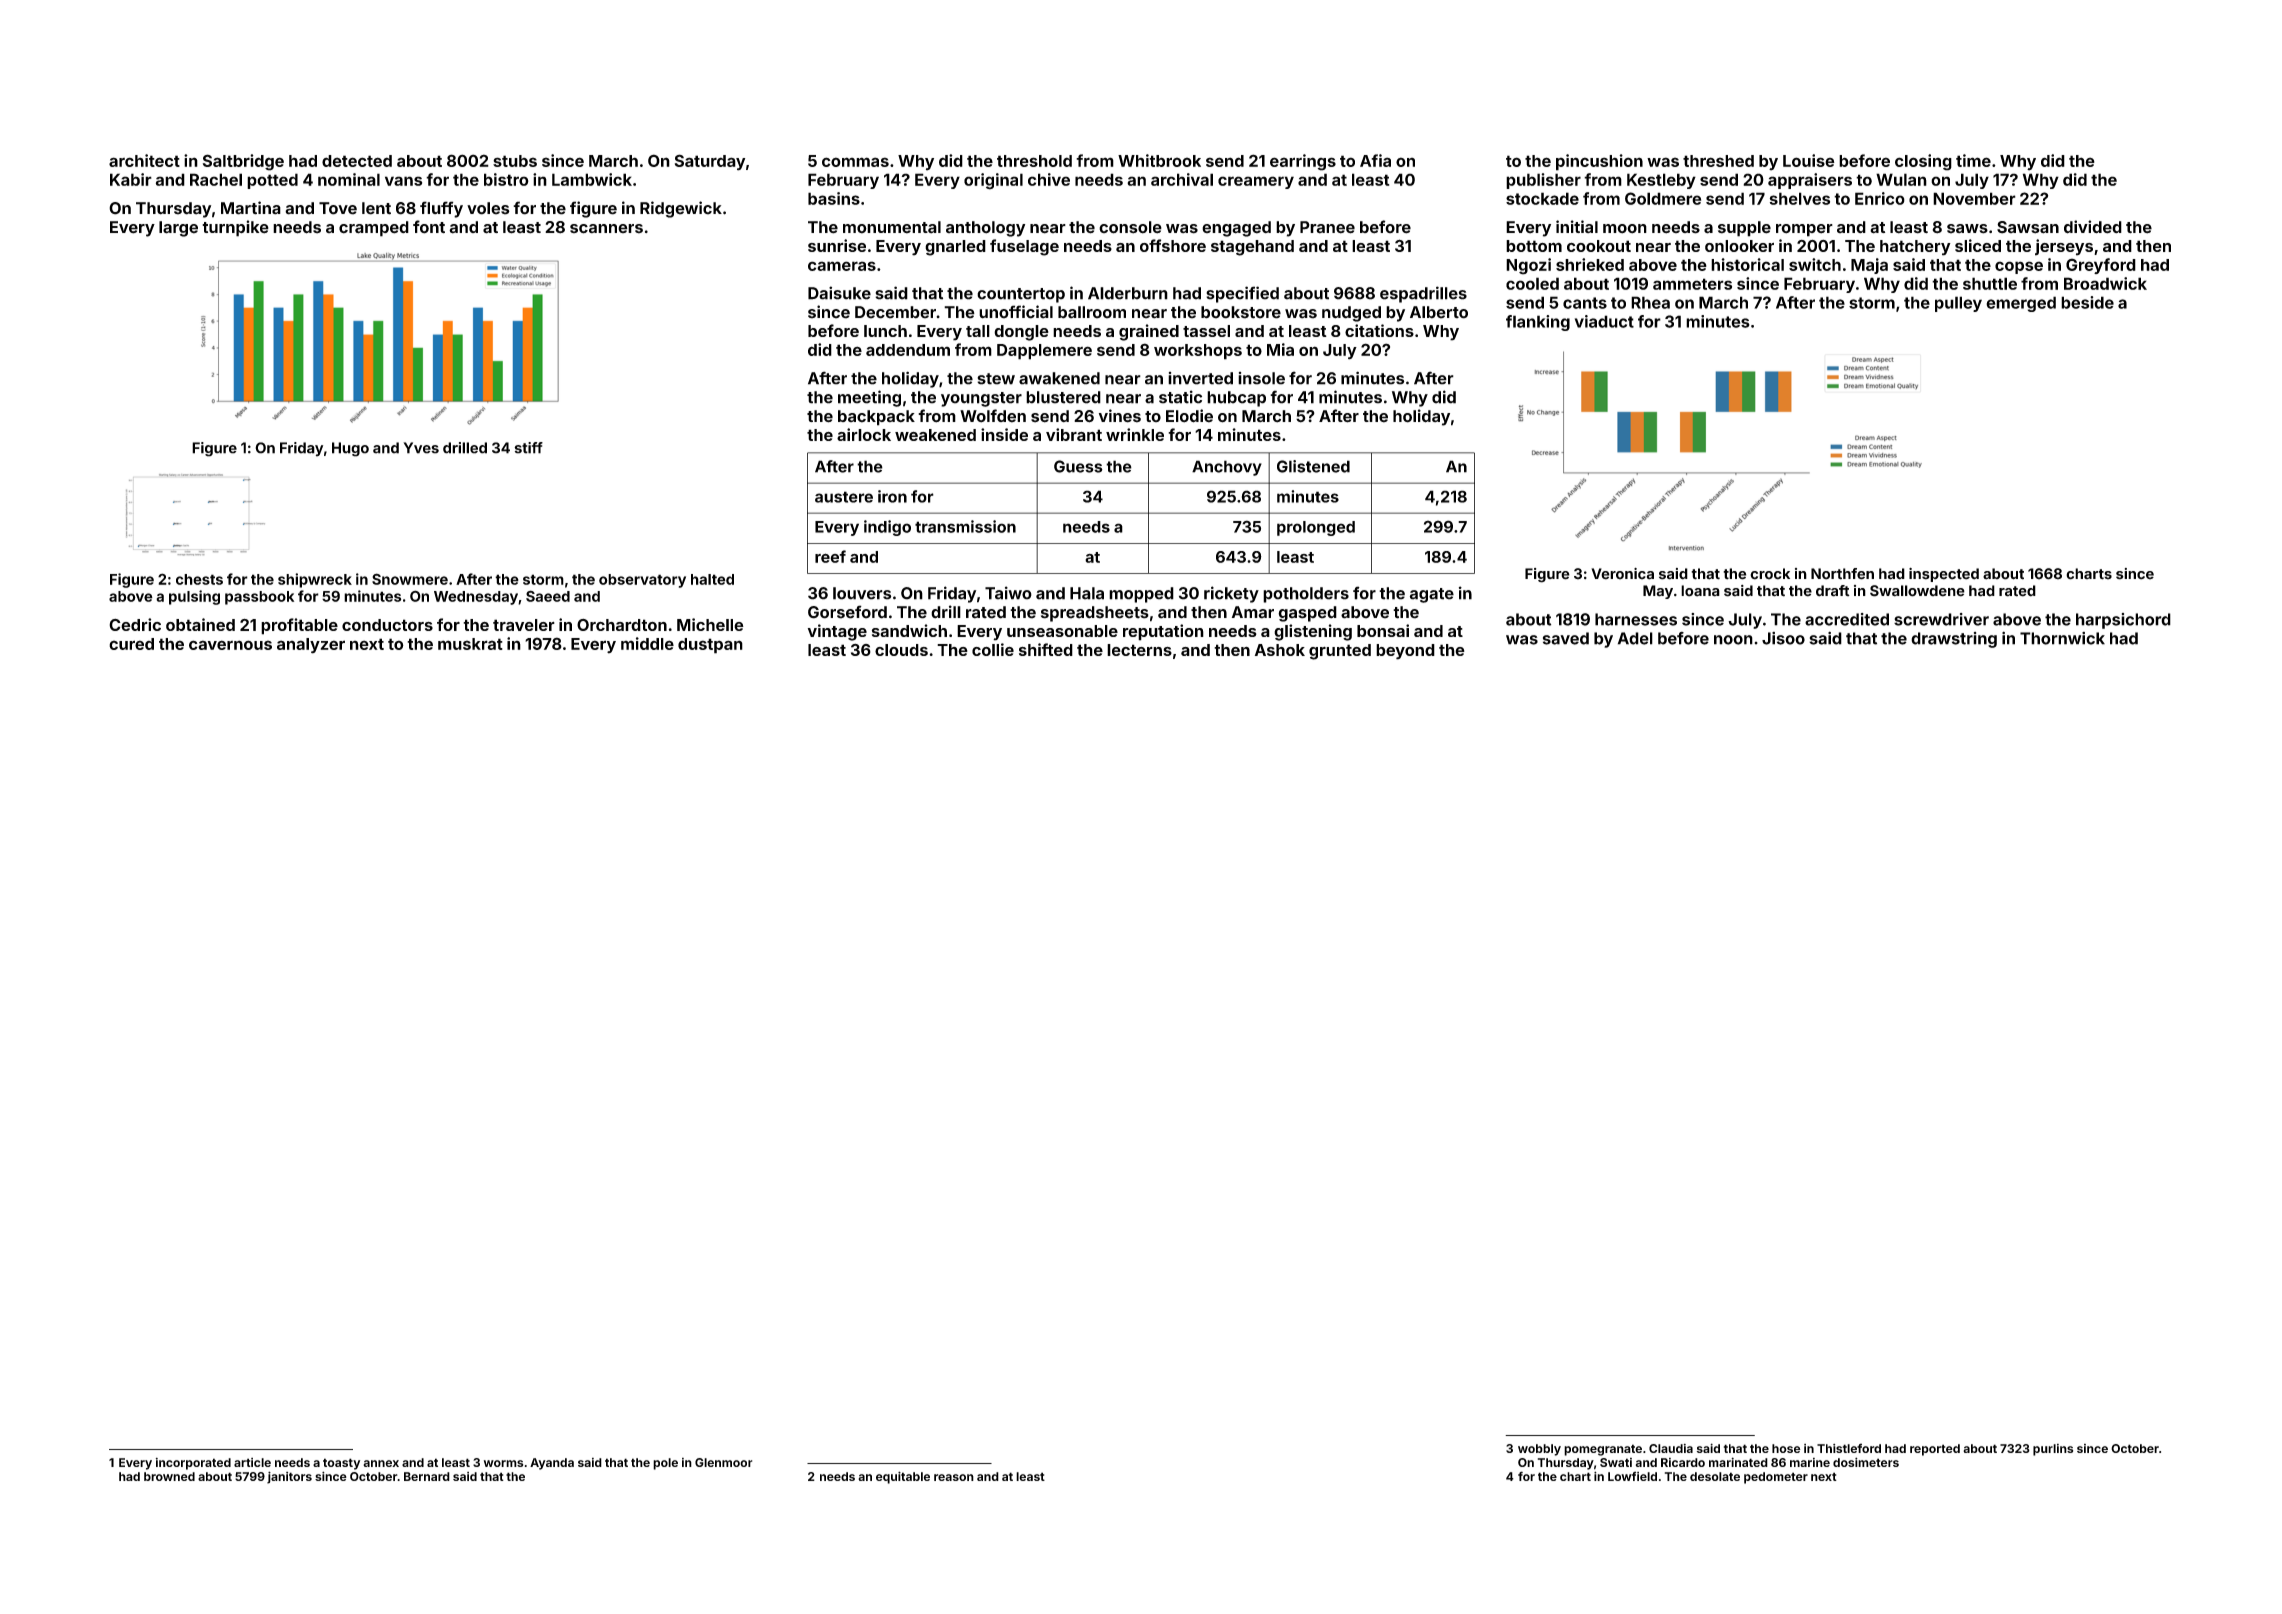  I want to click on time, so click(1973, 160).
